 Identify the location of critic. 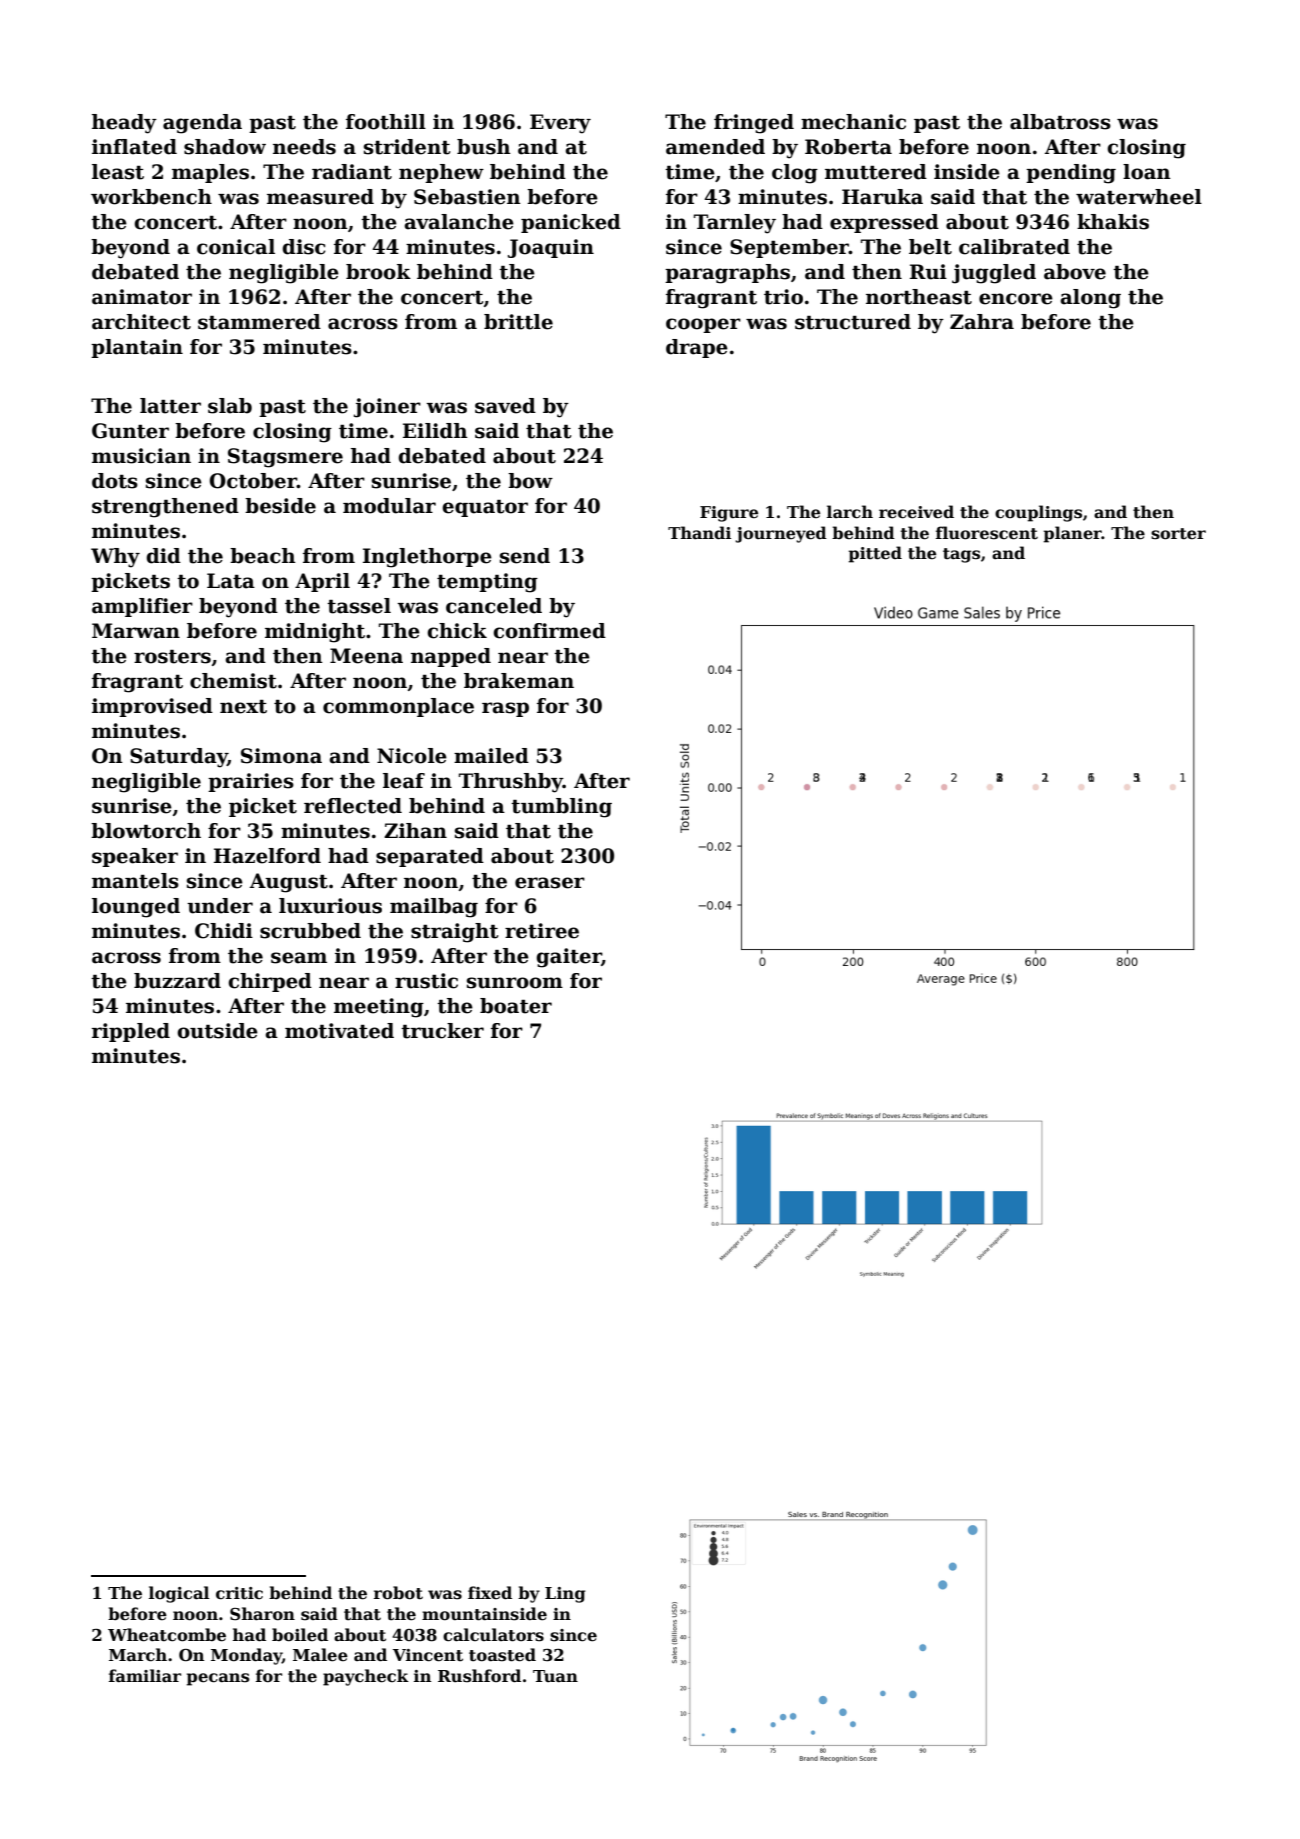
(239, 1593).
